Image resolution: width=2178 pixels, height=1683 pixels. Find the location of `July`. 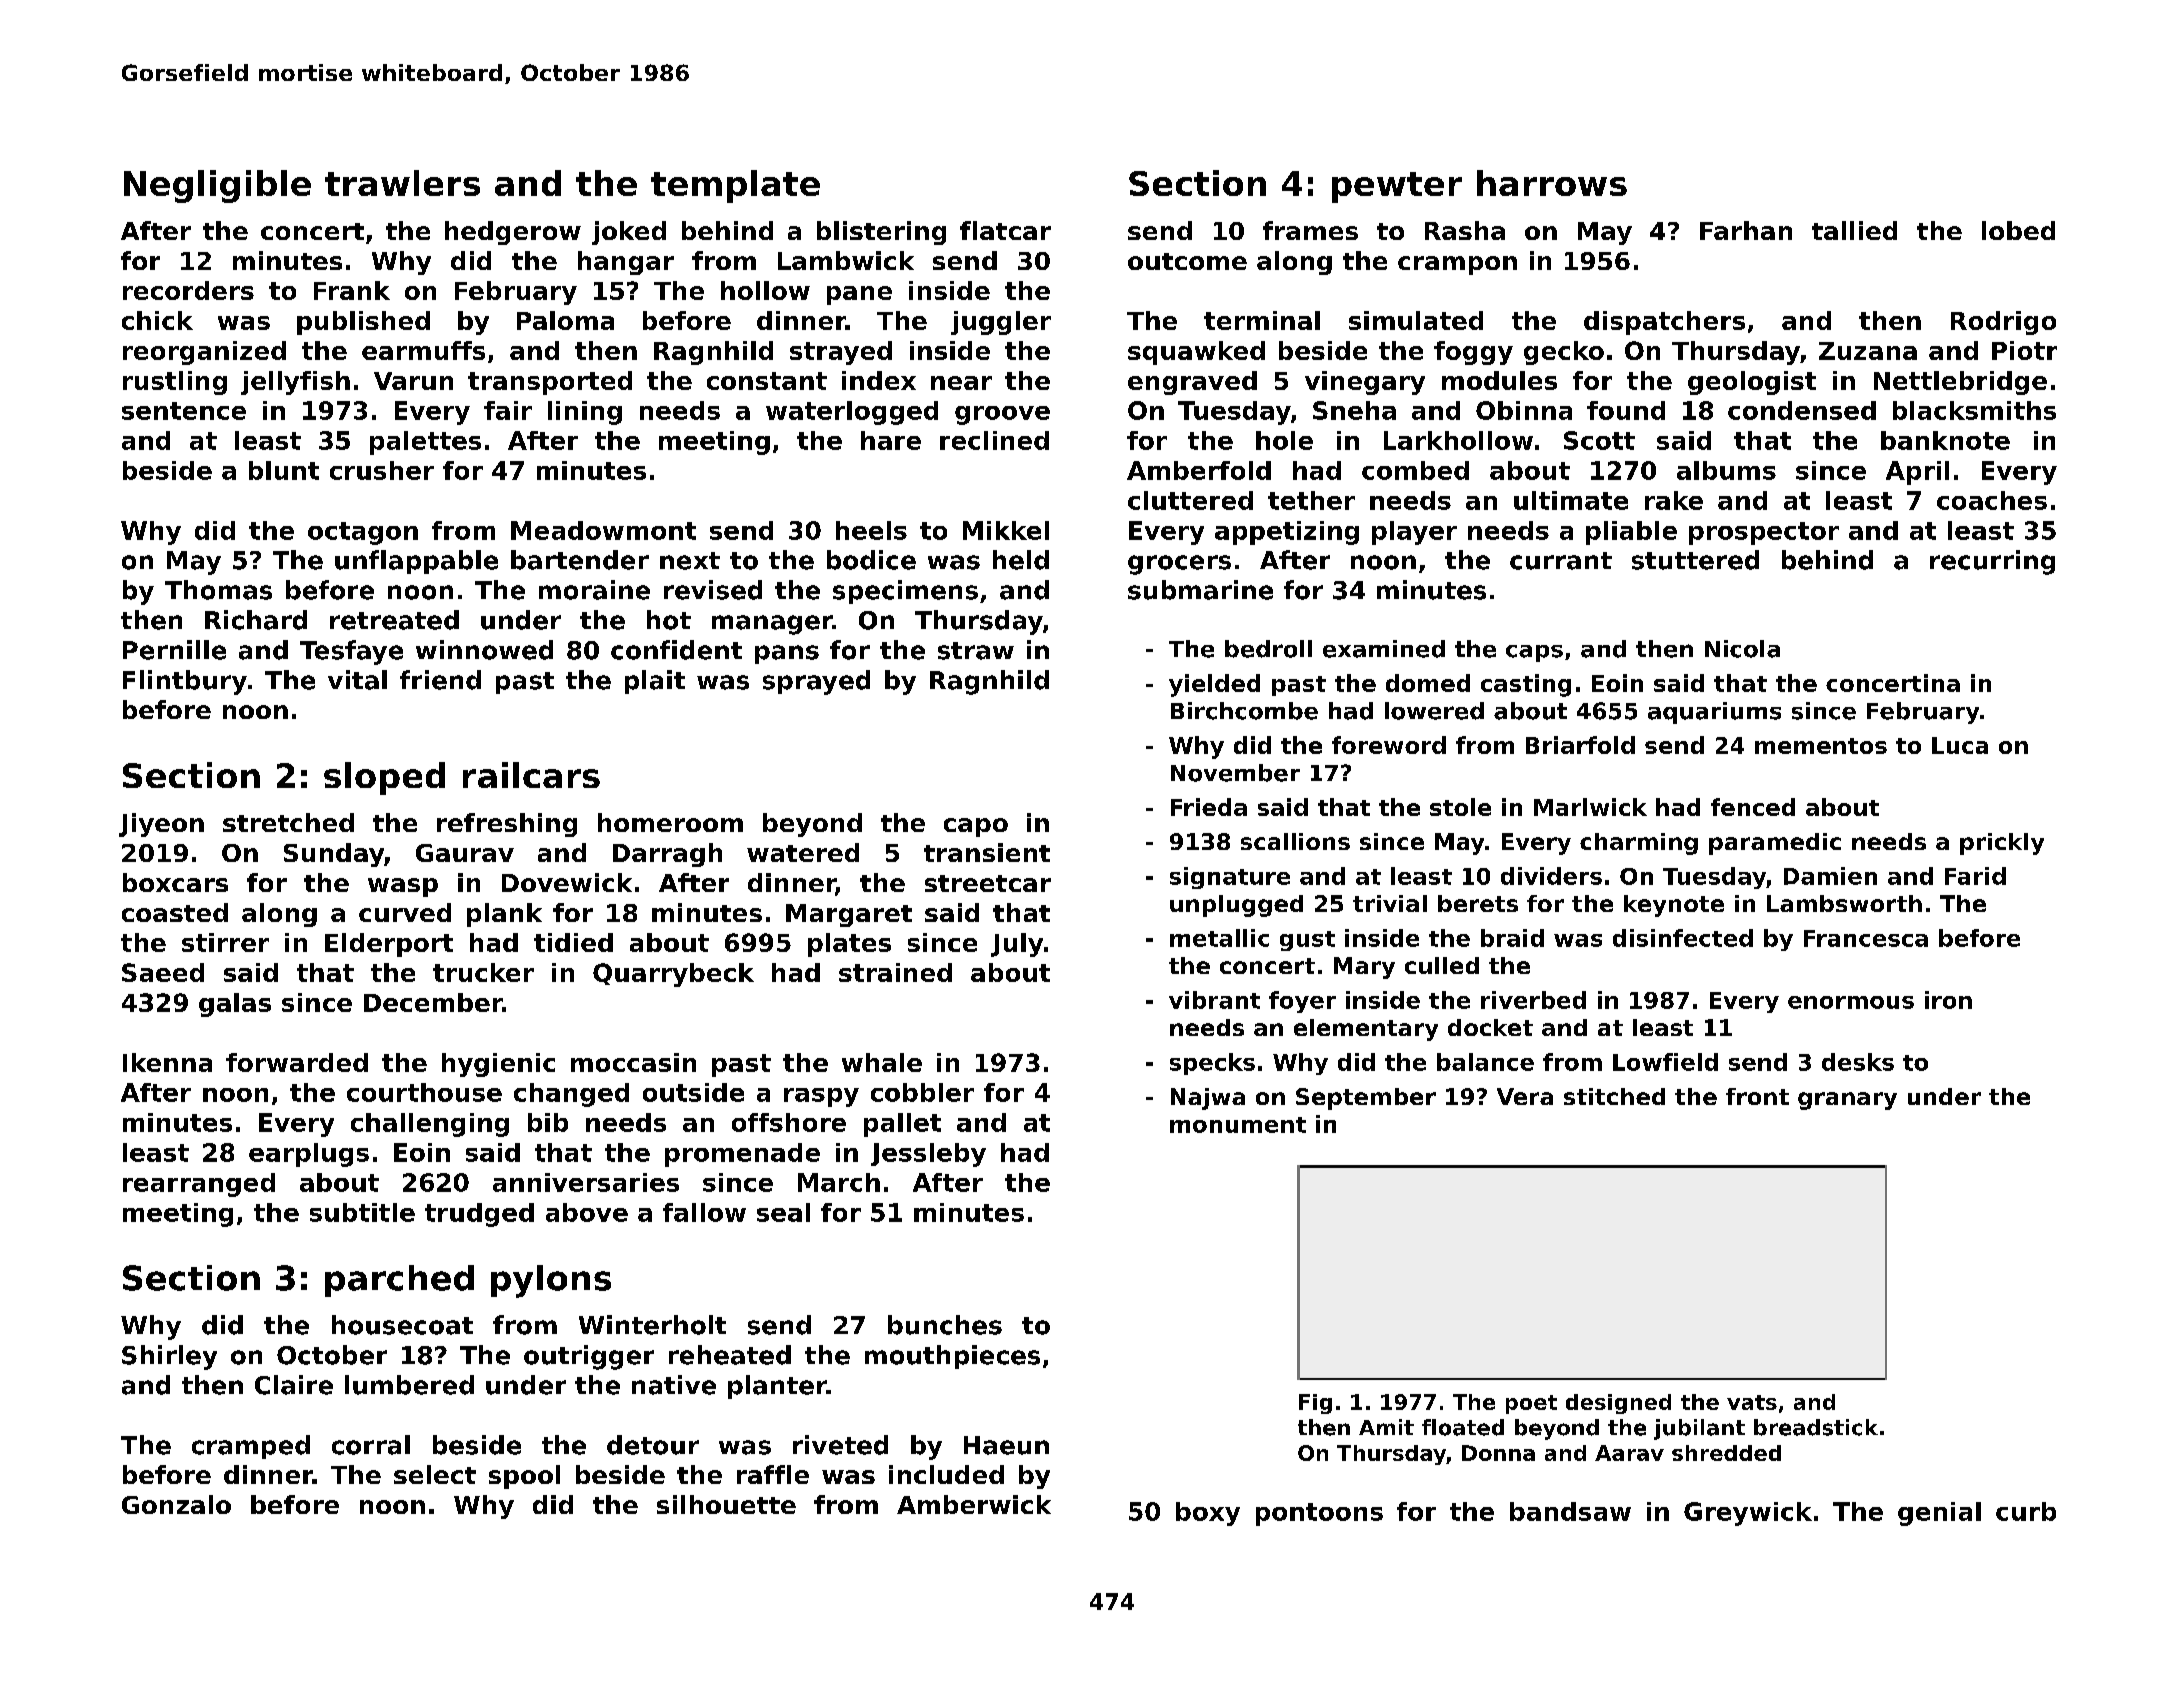

July is located at coordinates (1017, 945).
